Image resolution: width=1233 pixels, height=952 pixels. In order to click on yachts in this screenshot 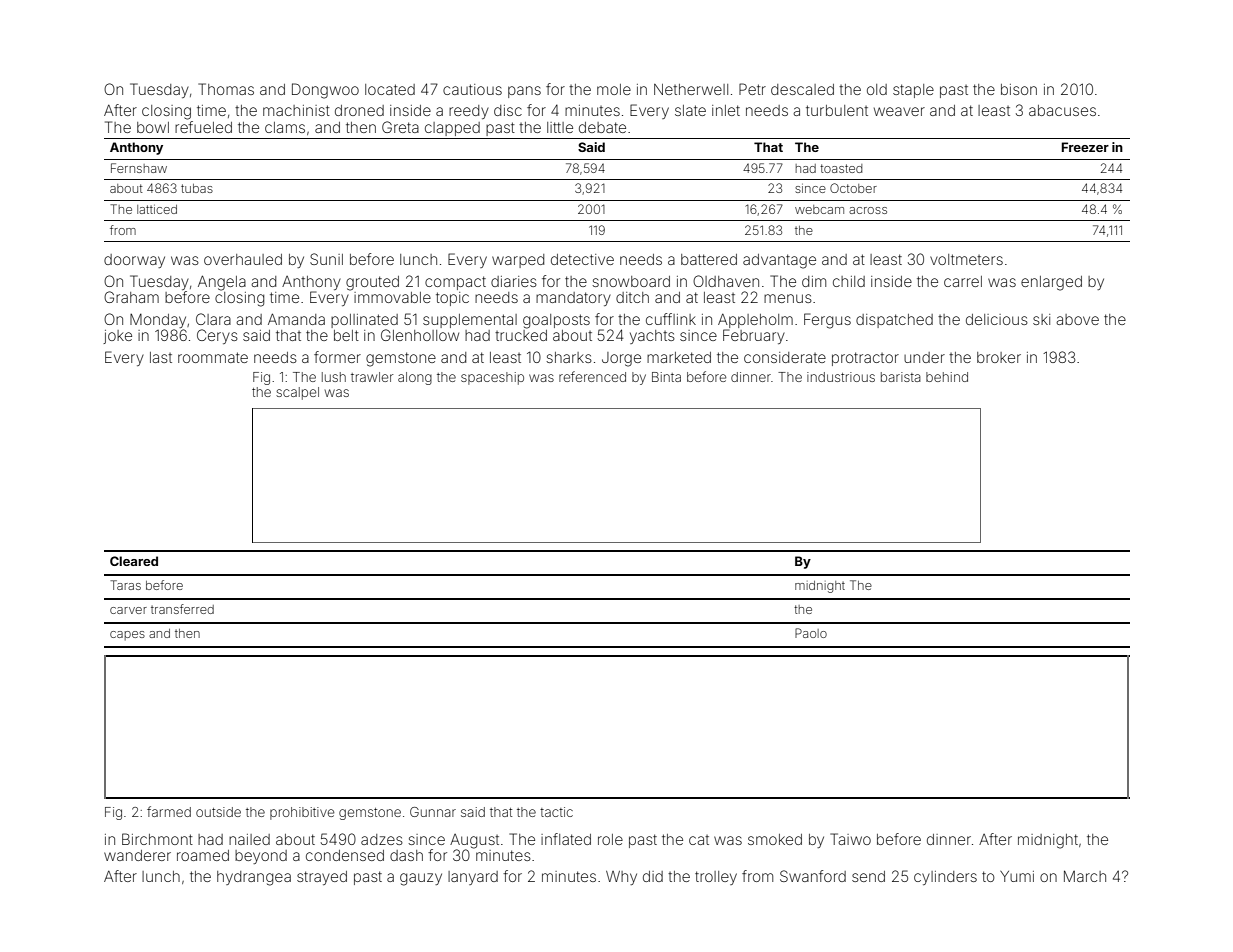, I will do `click(652, 337)`.
